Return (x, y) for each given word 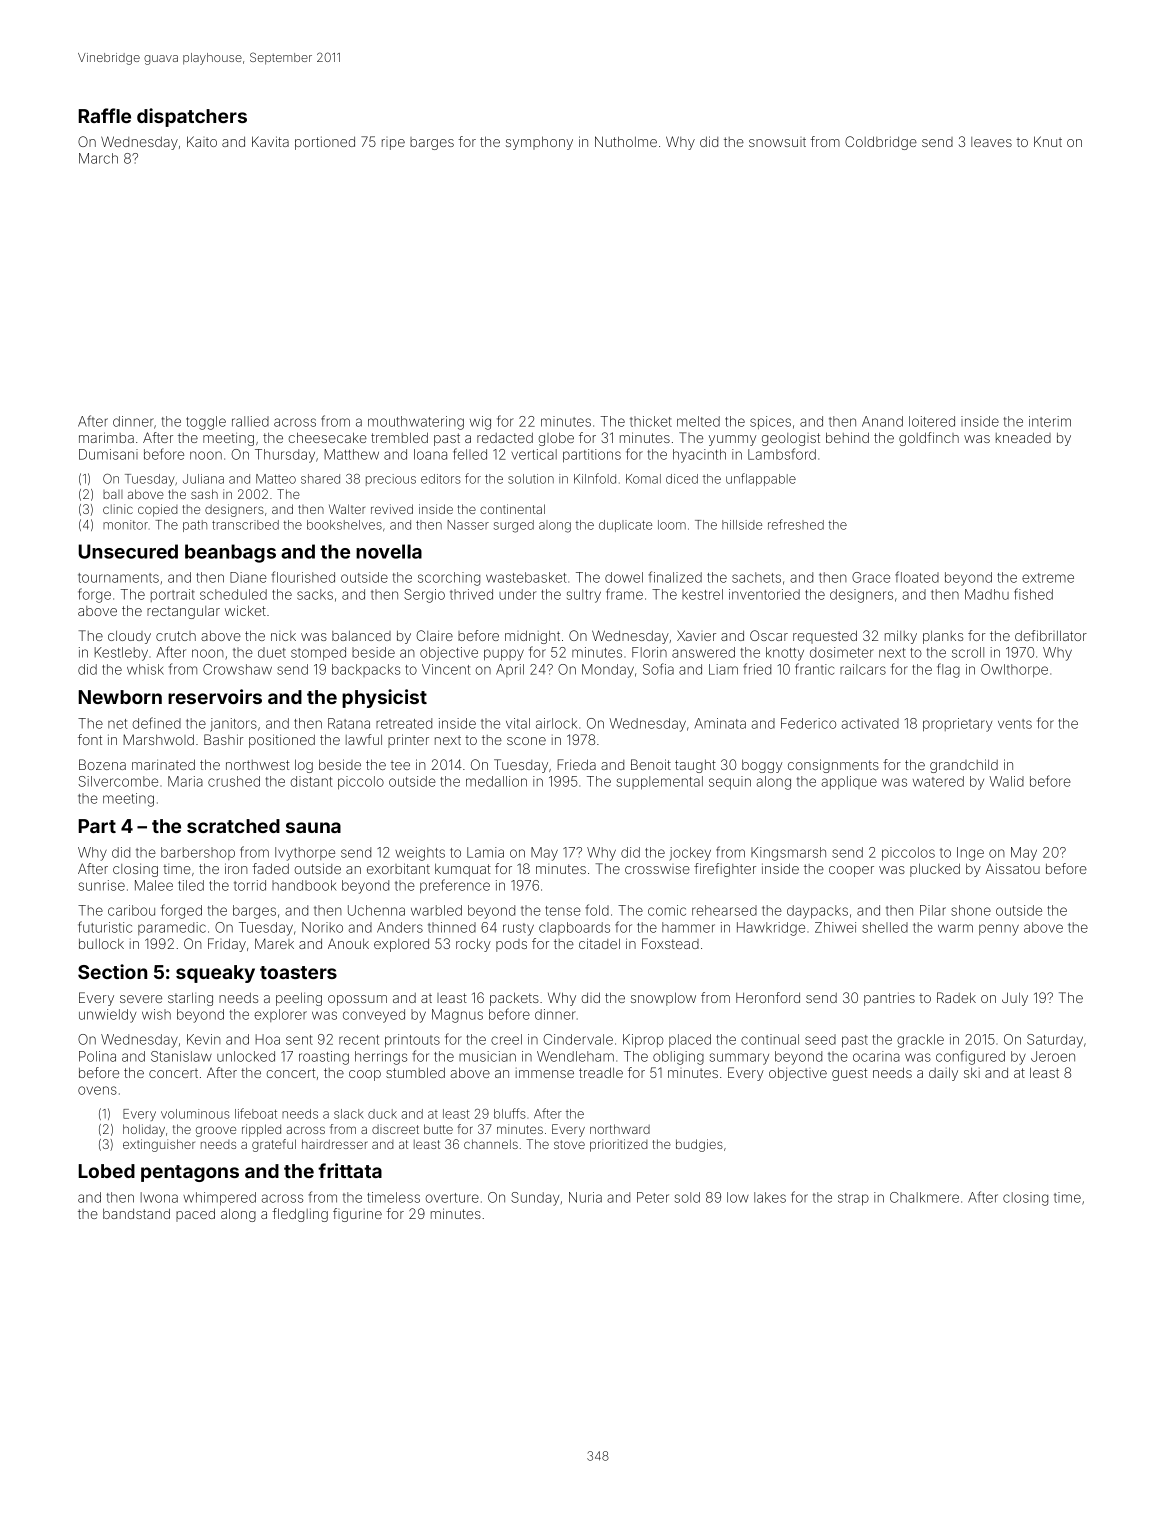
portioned (325, 143)
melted (698, 421)
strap (853, 1199)
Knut (1048, 141)
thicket (651, 421)
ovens (97, 1090)
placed (690, 1040)
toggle (206, 423)
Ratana (349, 723)
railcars (863, 669)
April (510, 670)
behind (847, 437)
